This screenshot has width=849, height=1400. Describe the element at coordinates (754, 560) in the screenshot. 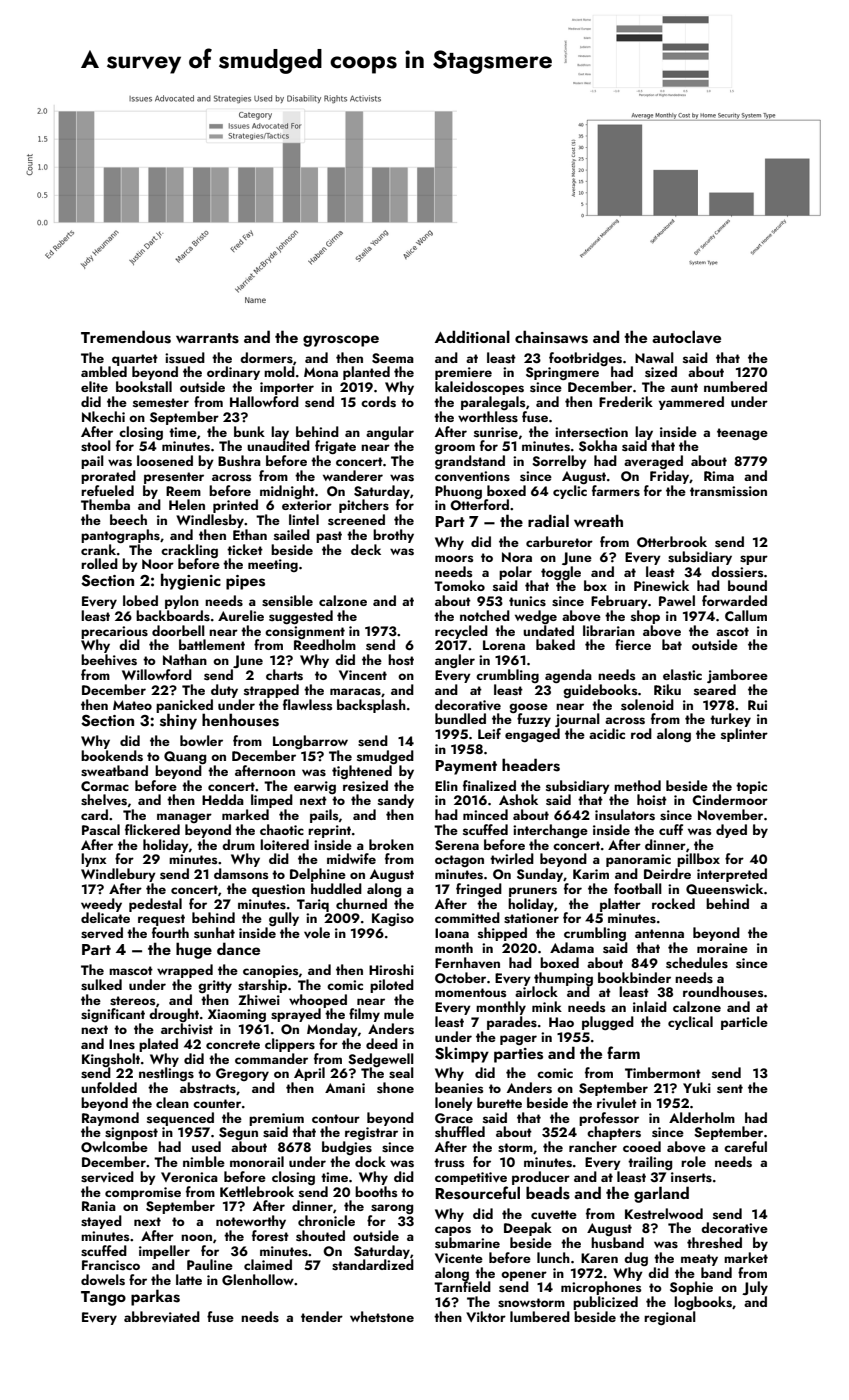

I see `spur` at that location.
